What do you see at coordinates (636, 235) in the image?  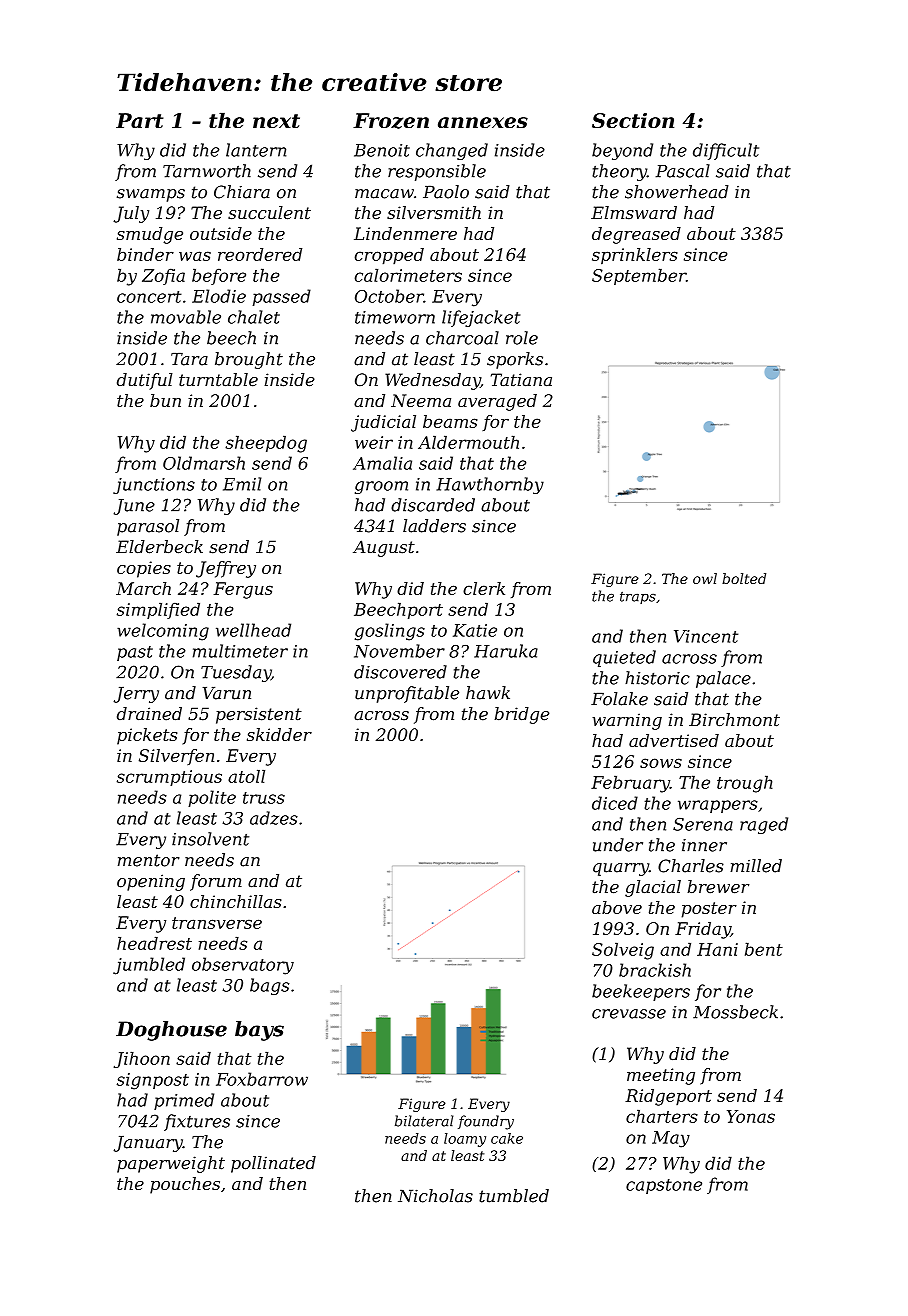 I see `degreased` at bounding box center [636, 235].
